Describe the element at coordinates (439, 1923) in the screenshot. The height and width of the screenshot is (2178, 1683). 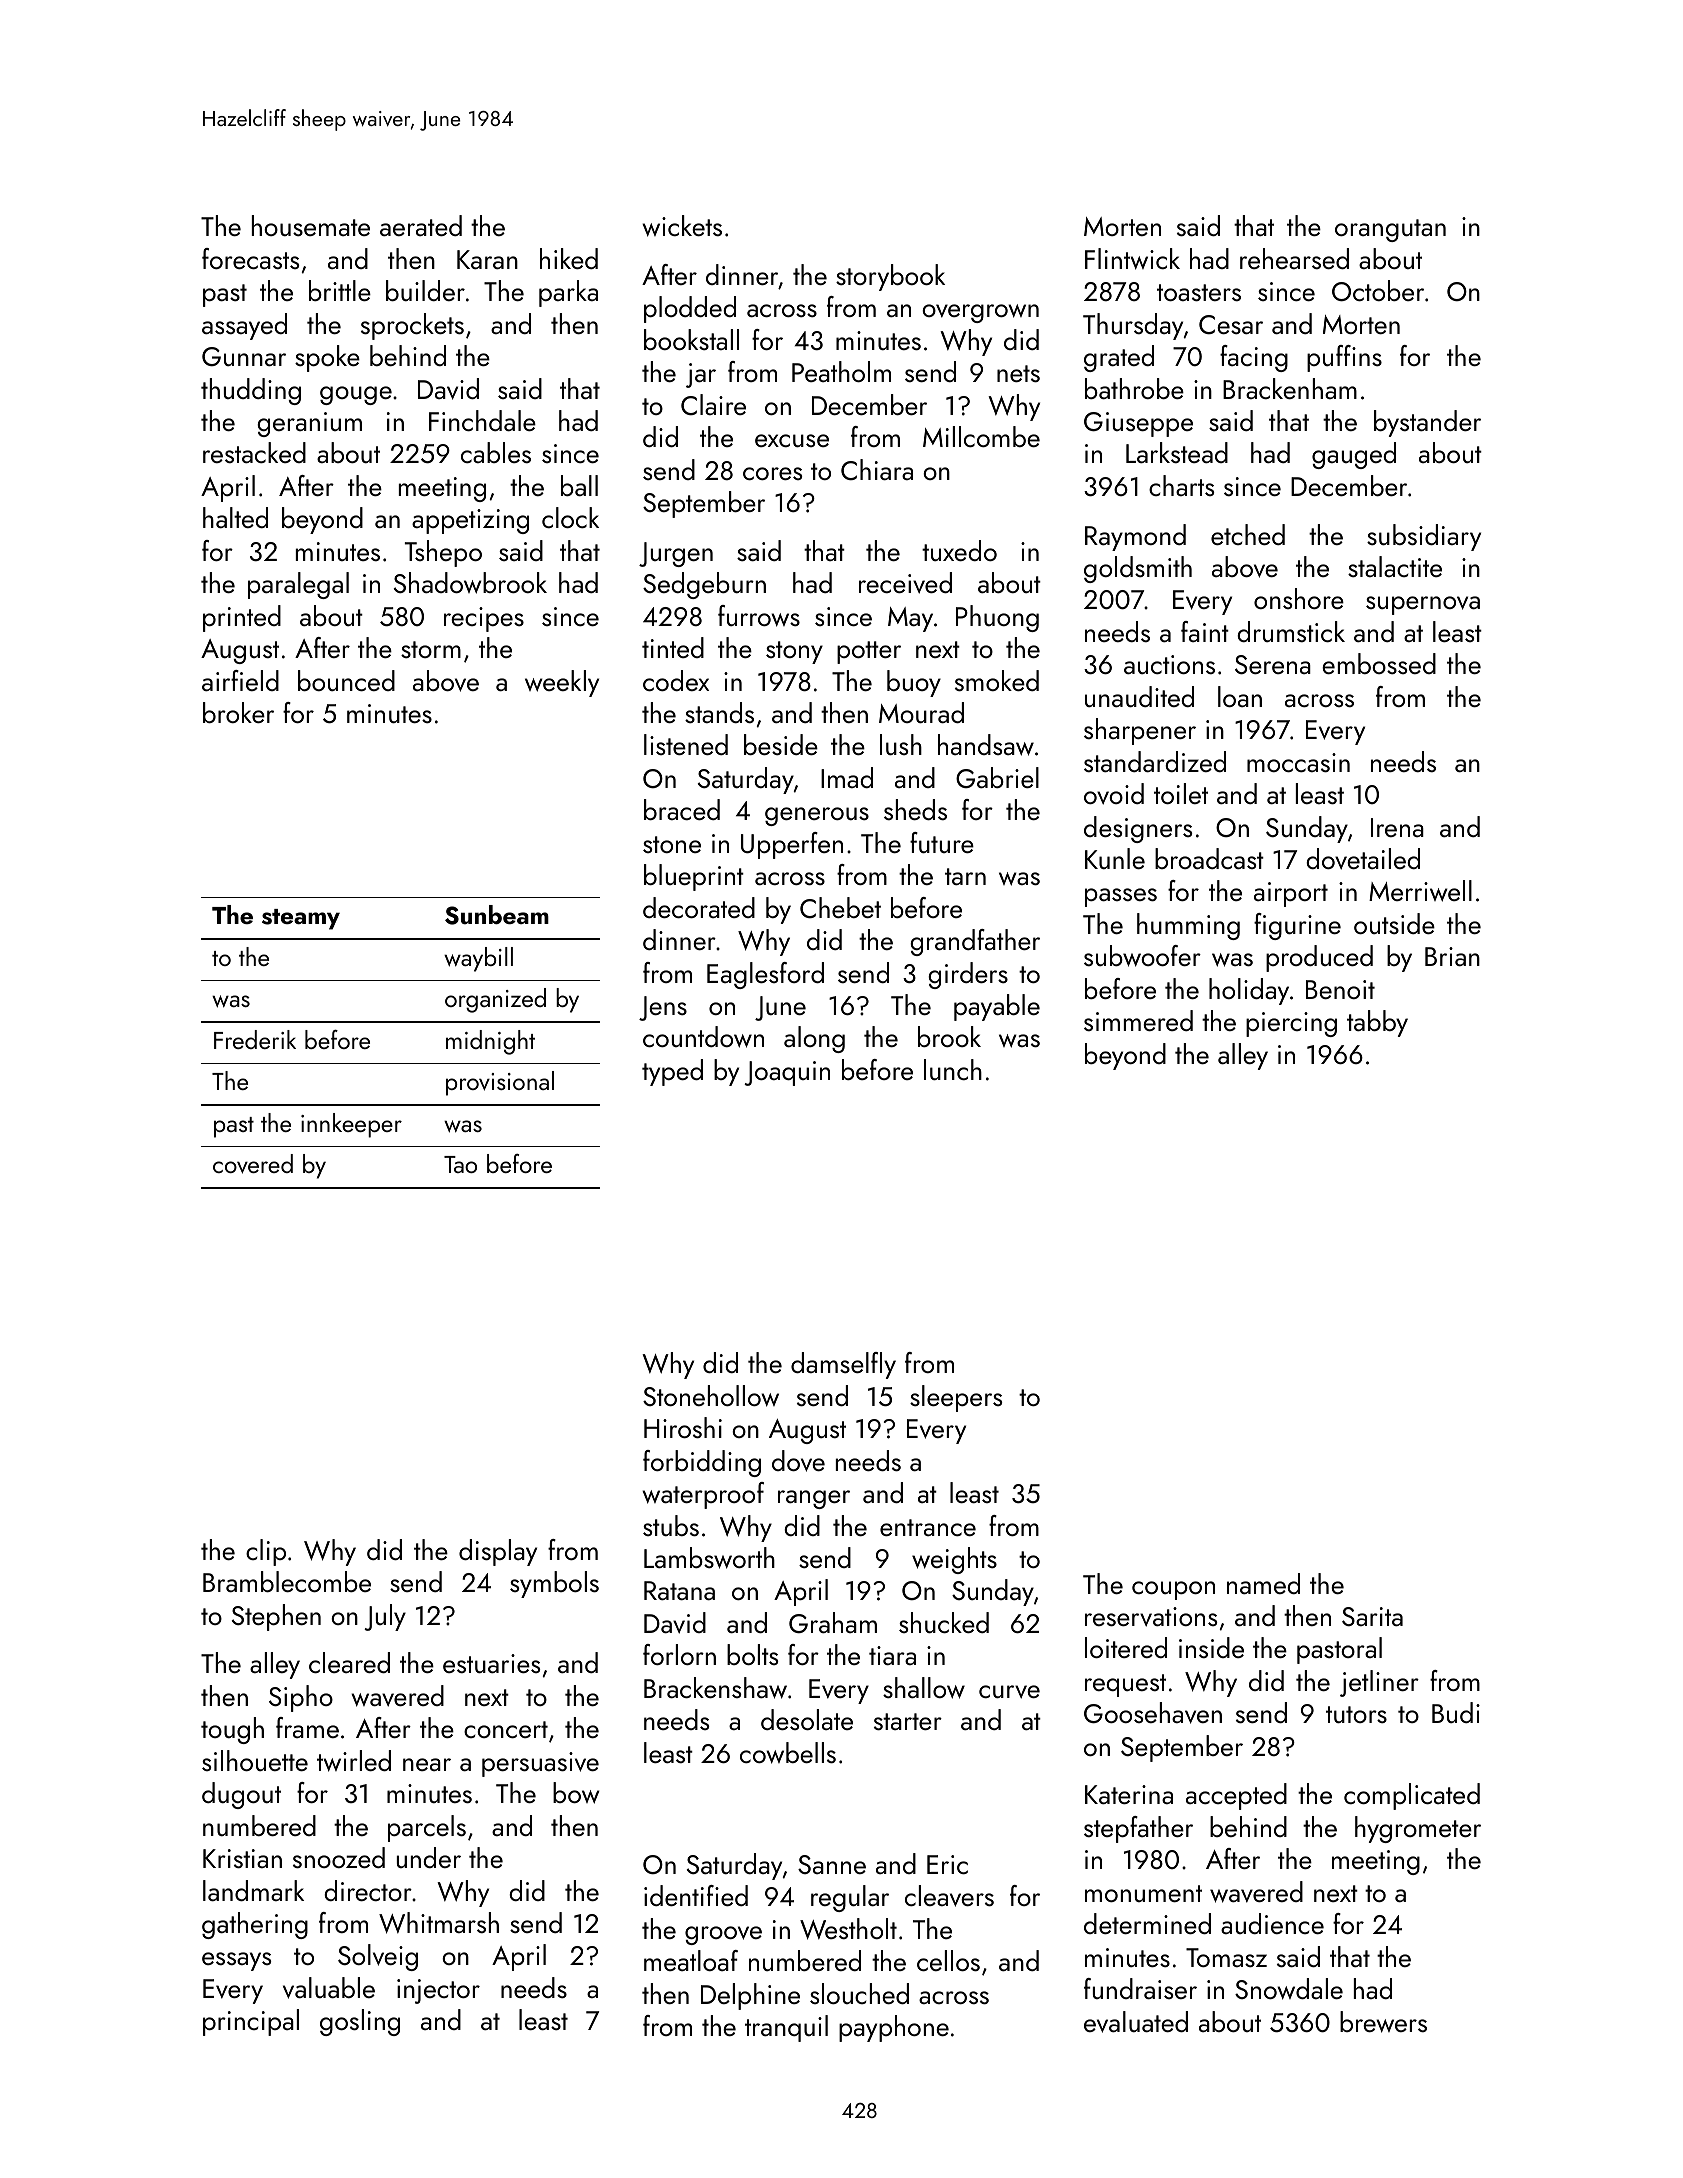
I see `Whitmarsh` at that location.
